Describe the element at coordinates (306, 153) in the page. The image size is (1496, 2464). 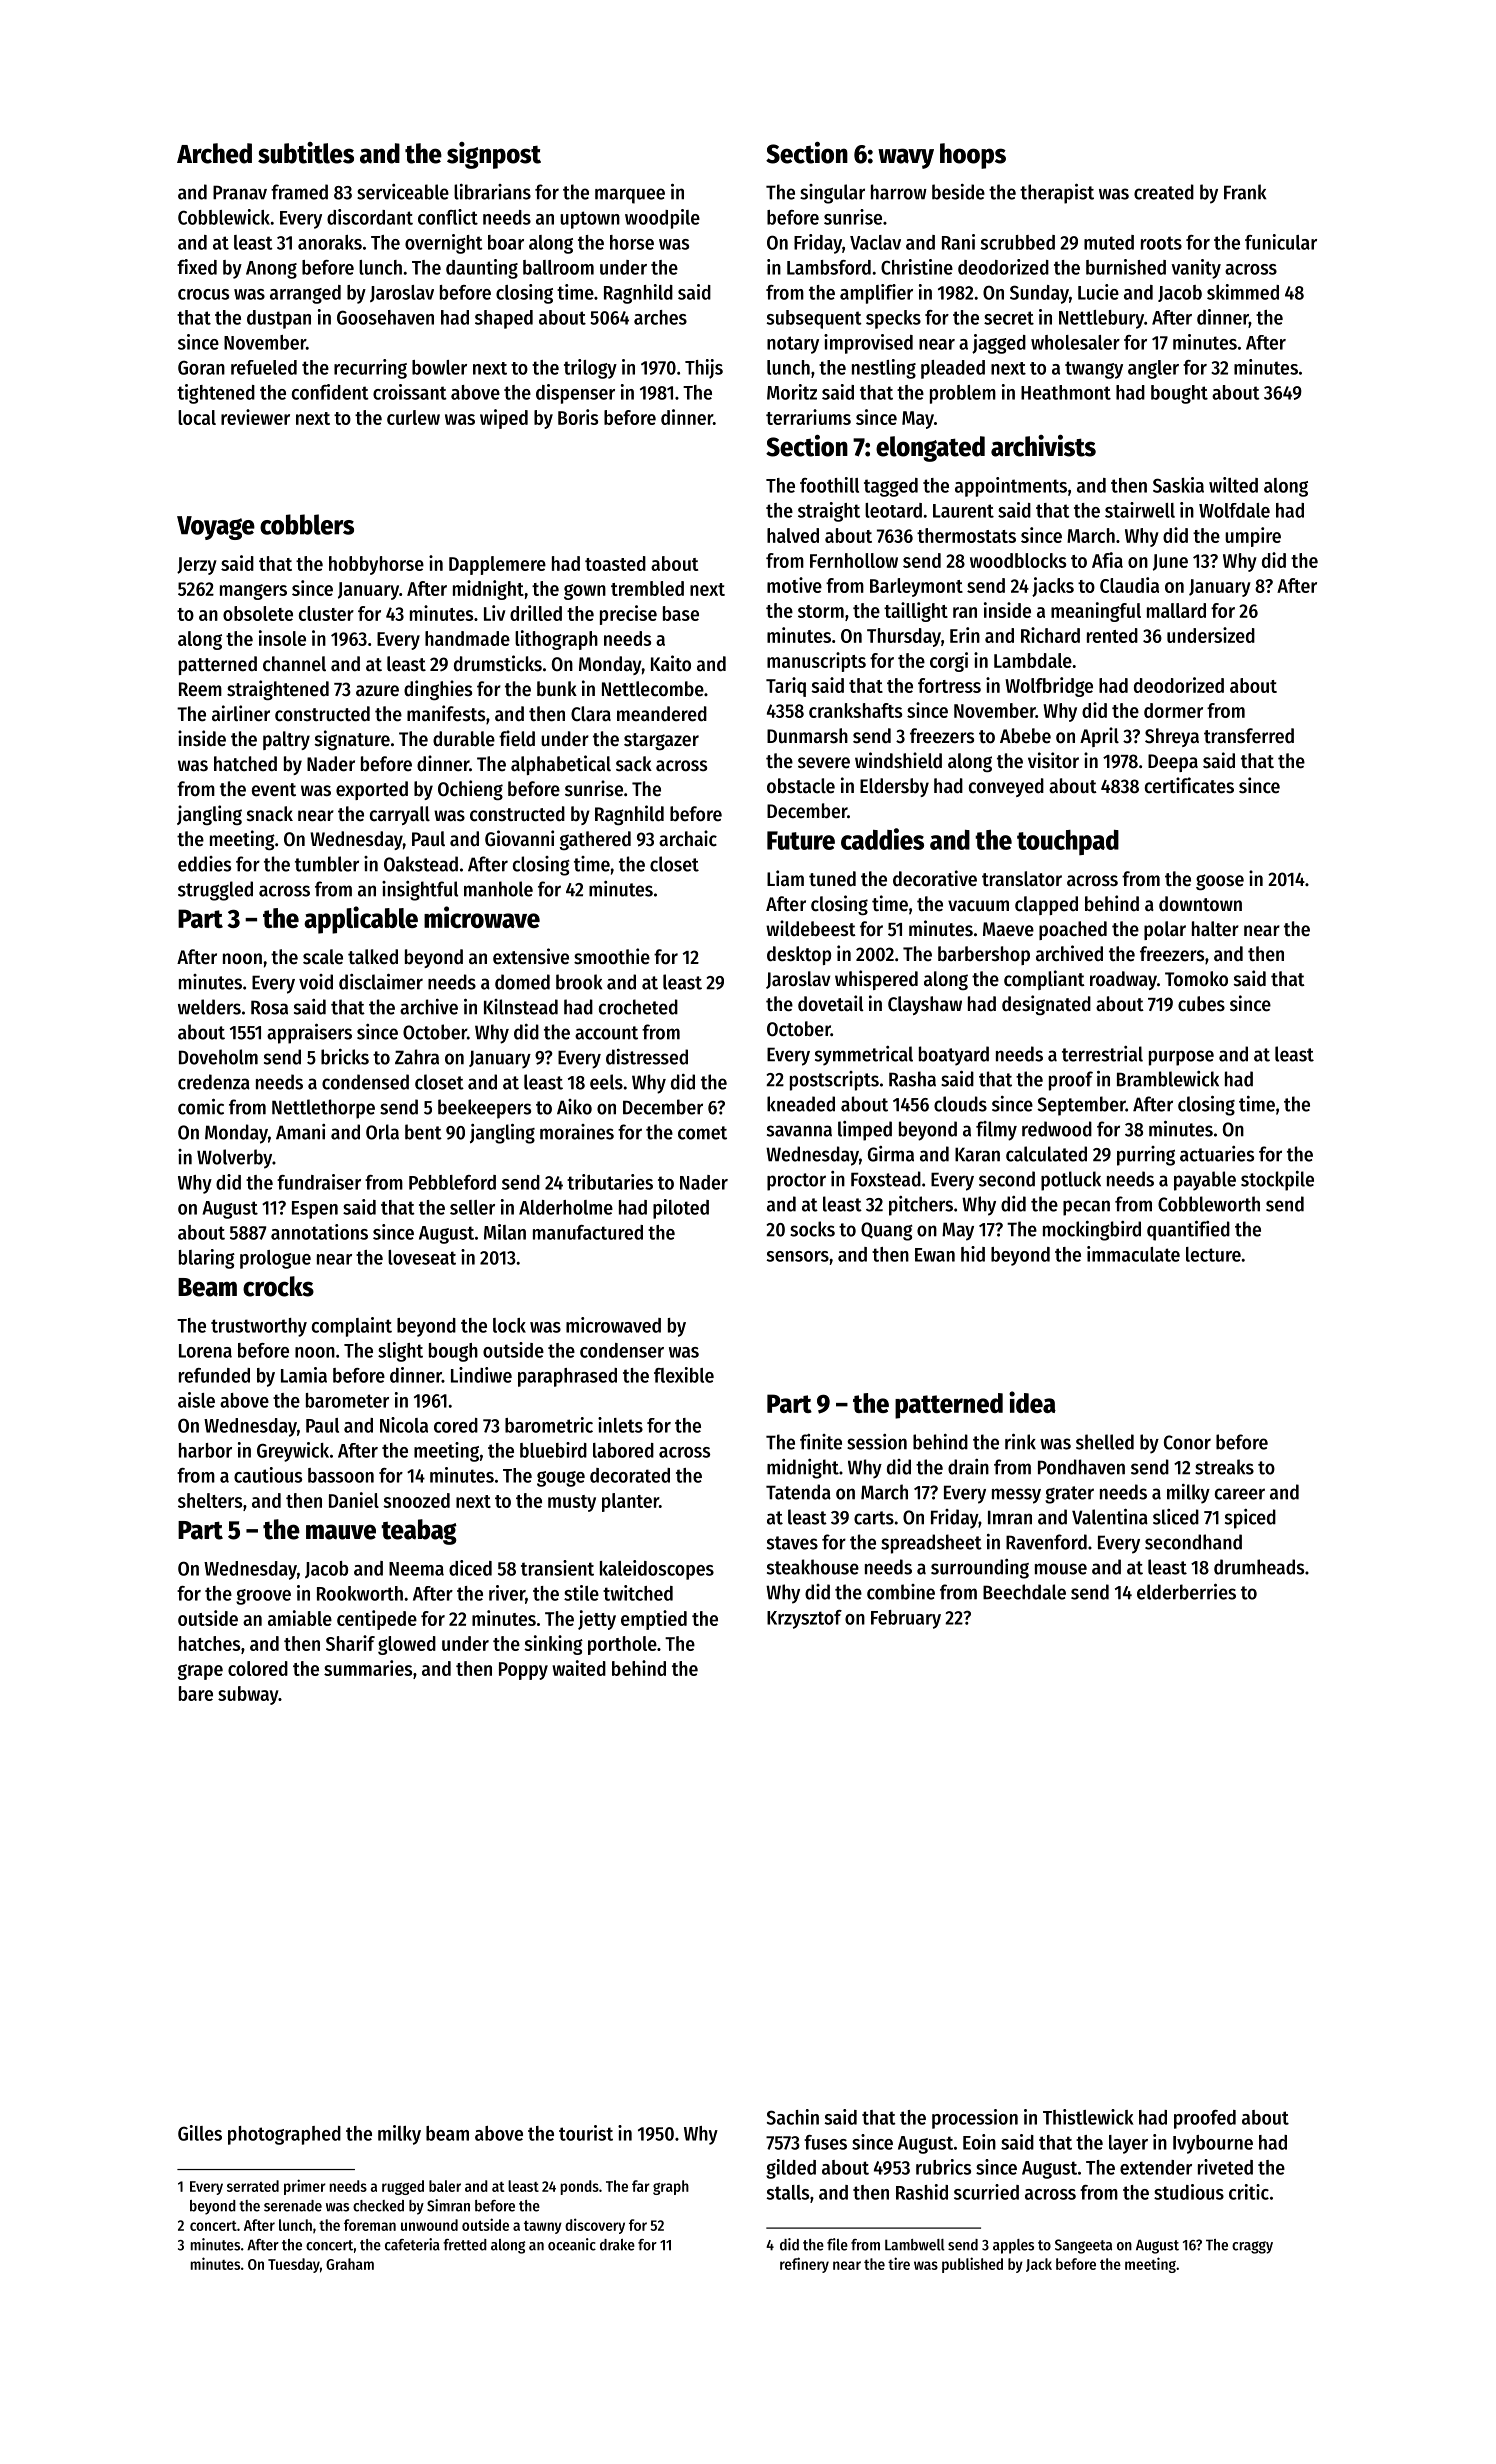
I see `subtitles` at that location.
